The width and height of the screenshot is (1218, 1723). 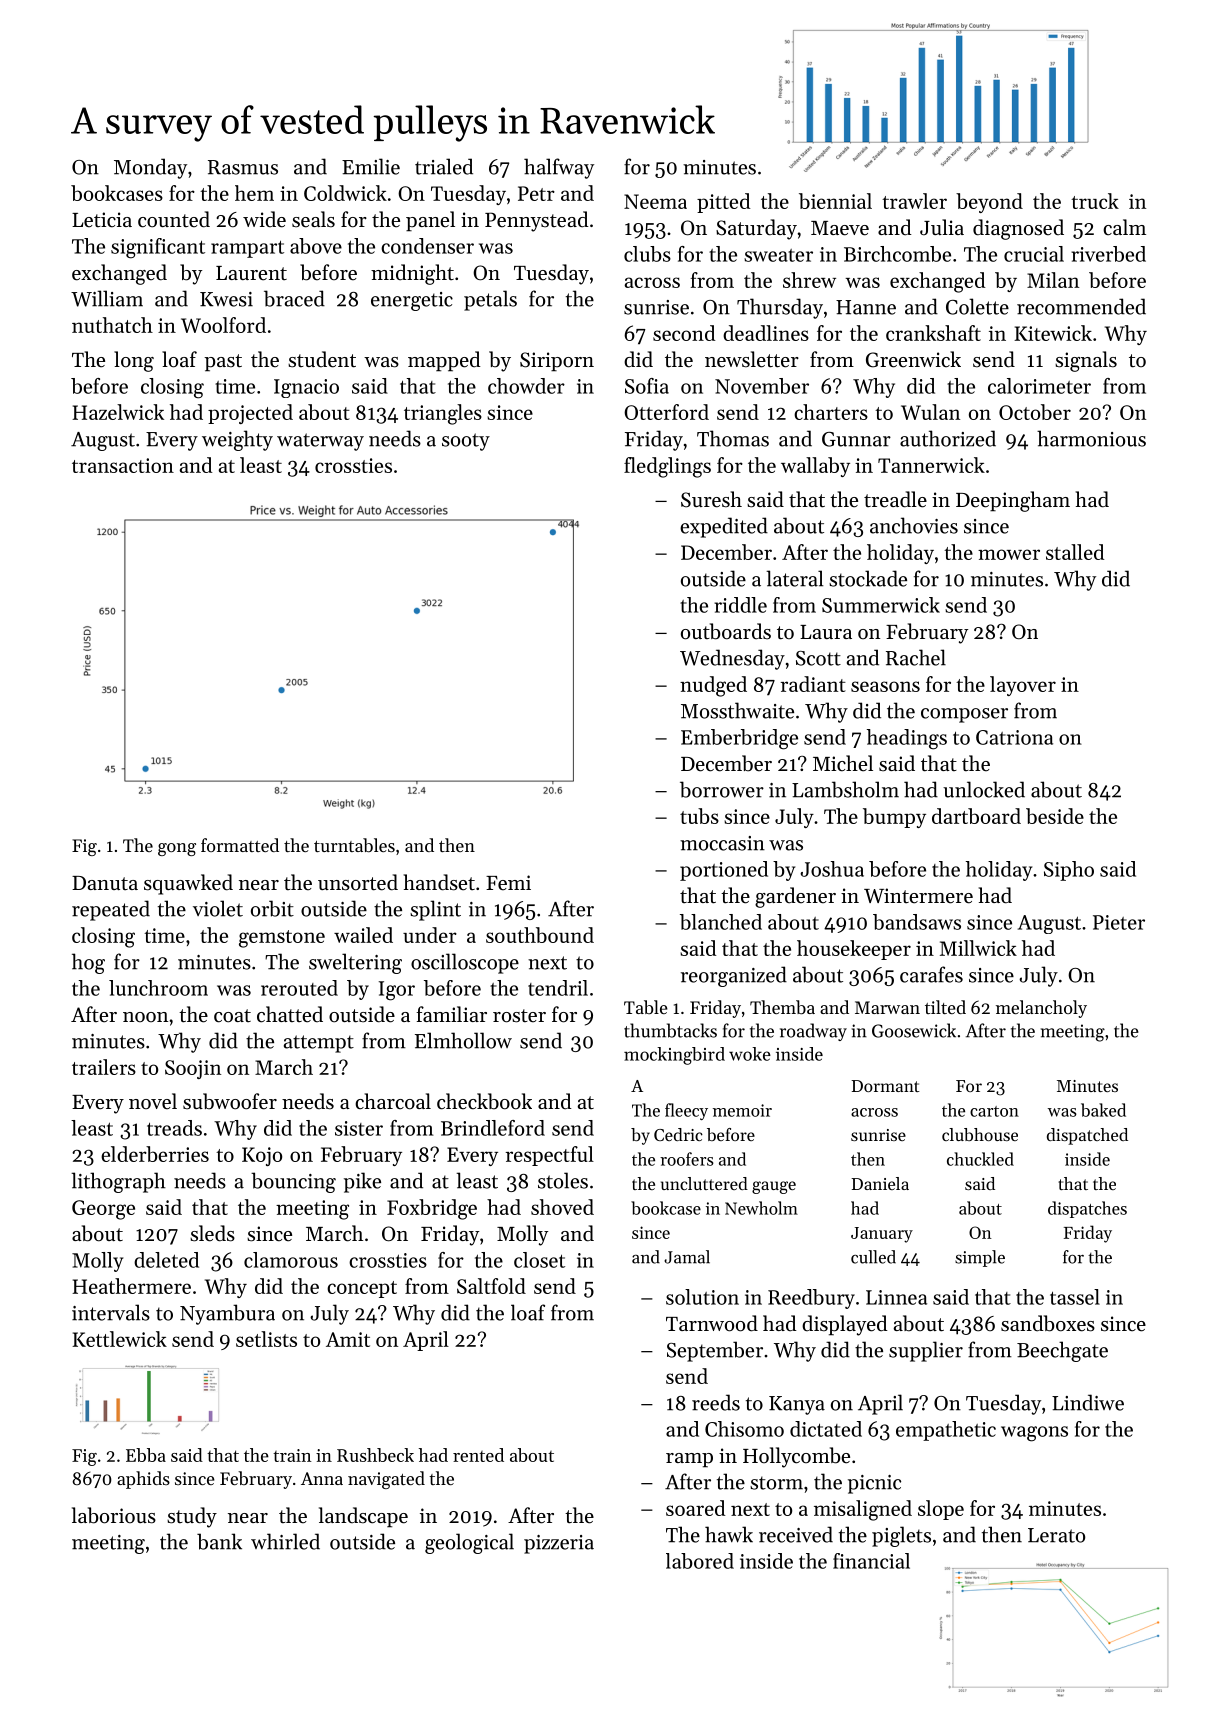 What do you see at coordinates (319, 1044) in the screenshot?
I see `attempt` at bounding box center [319, 1044].
